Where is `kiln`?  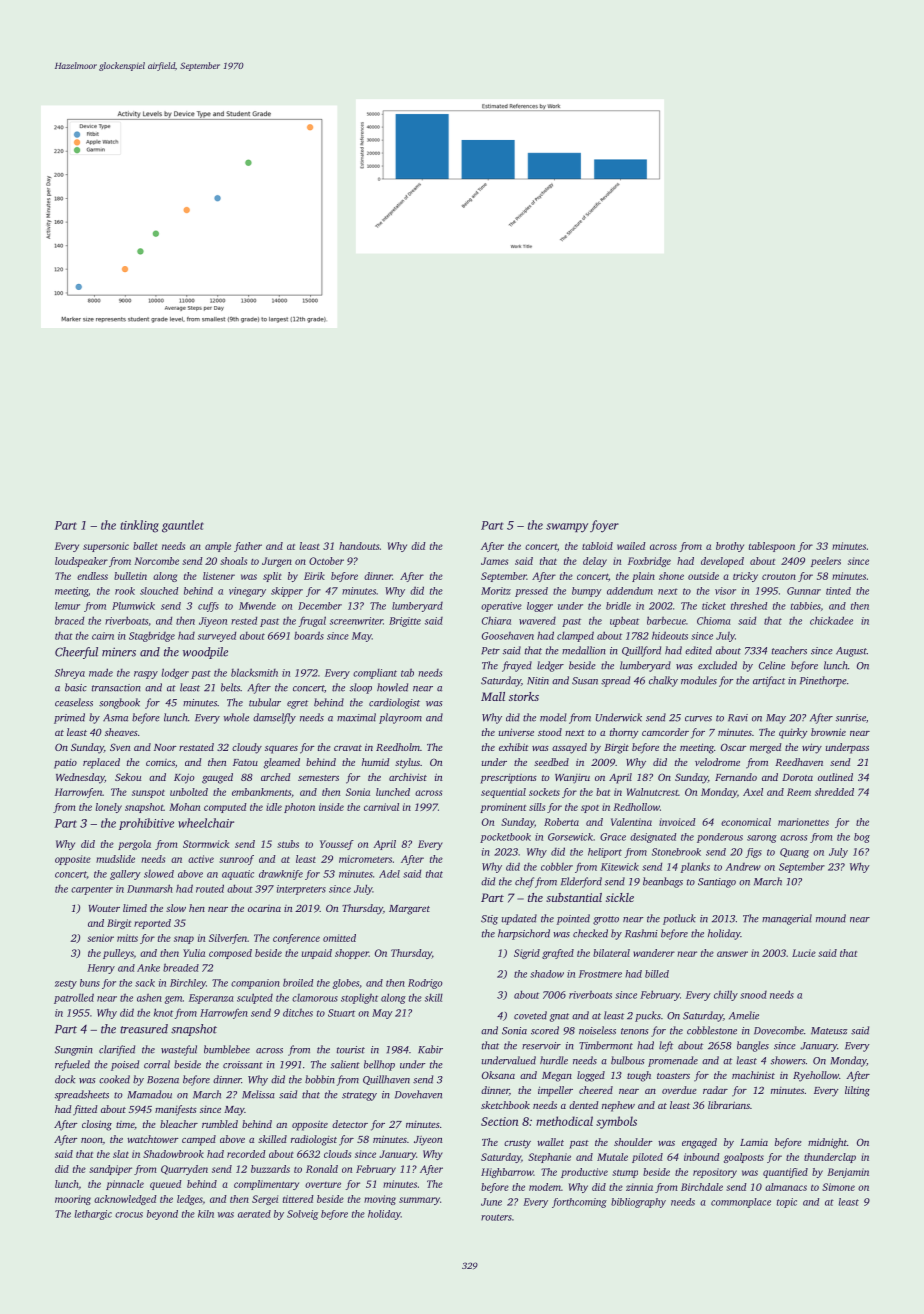 kiln is located at coordinates (206, 1214).
